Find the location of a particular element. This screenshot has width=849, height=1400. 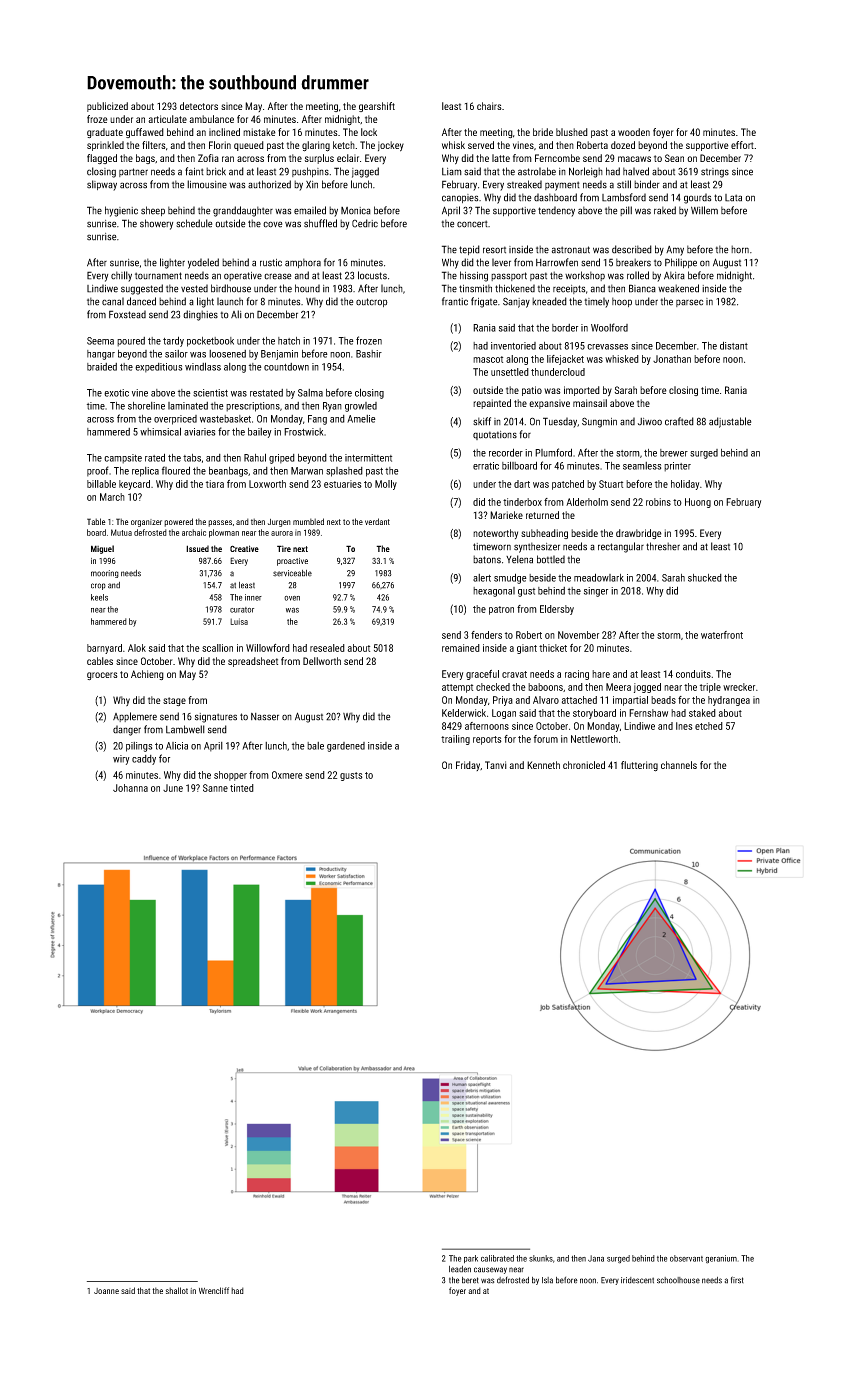

geranium is located at coordinates (721, 1259).
